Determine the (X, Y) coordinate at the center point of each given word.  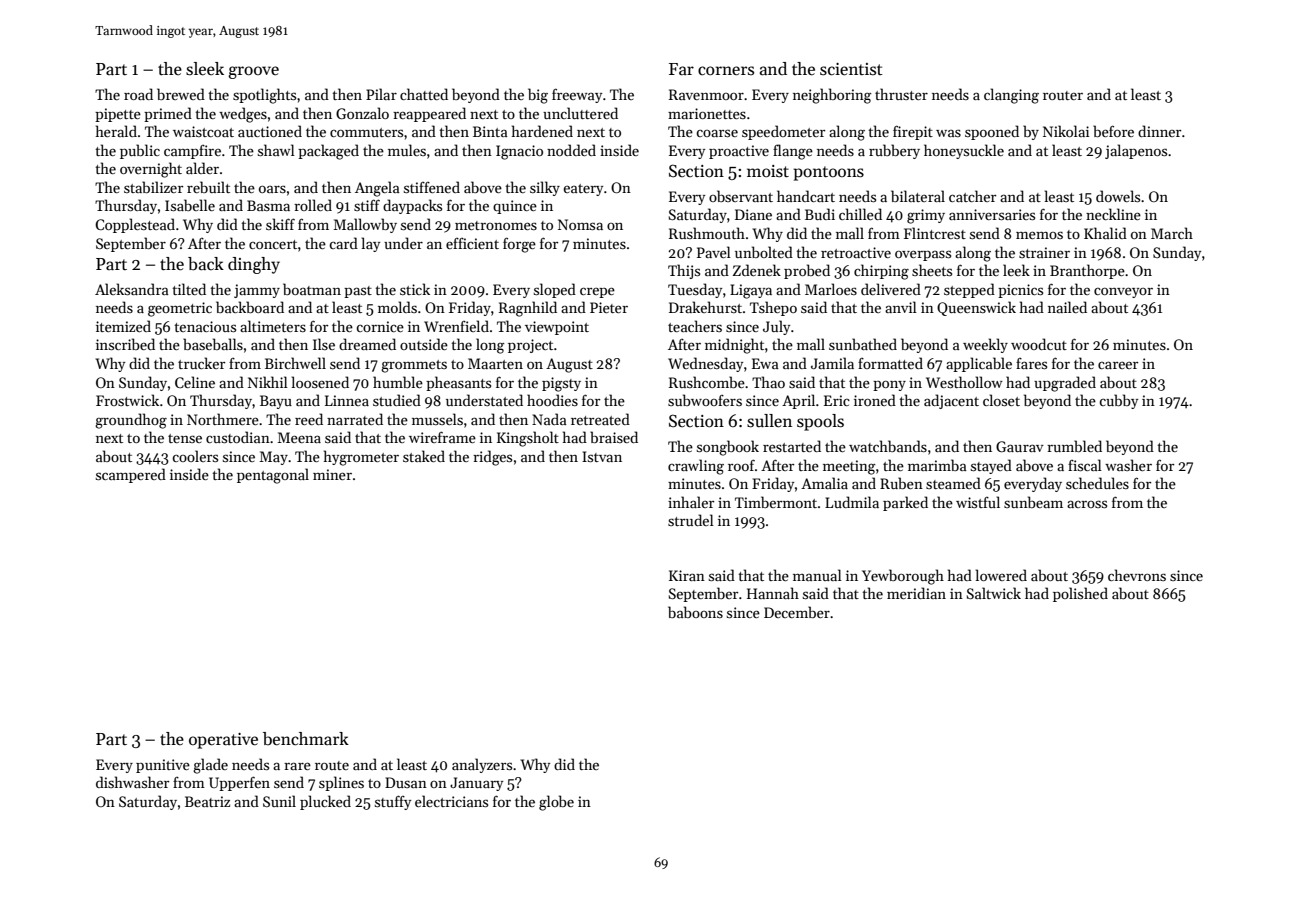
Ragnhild (528, 309)
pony (889, 386)
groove (253, 72)
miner (332, 474)
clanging (1011, 96)
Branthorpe (1087, 271)
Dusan (406, 782)
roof (741, 465)
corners (726, 71)
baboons (695, 612)
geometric (180, 309)
